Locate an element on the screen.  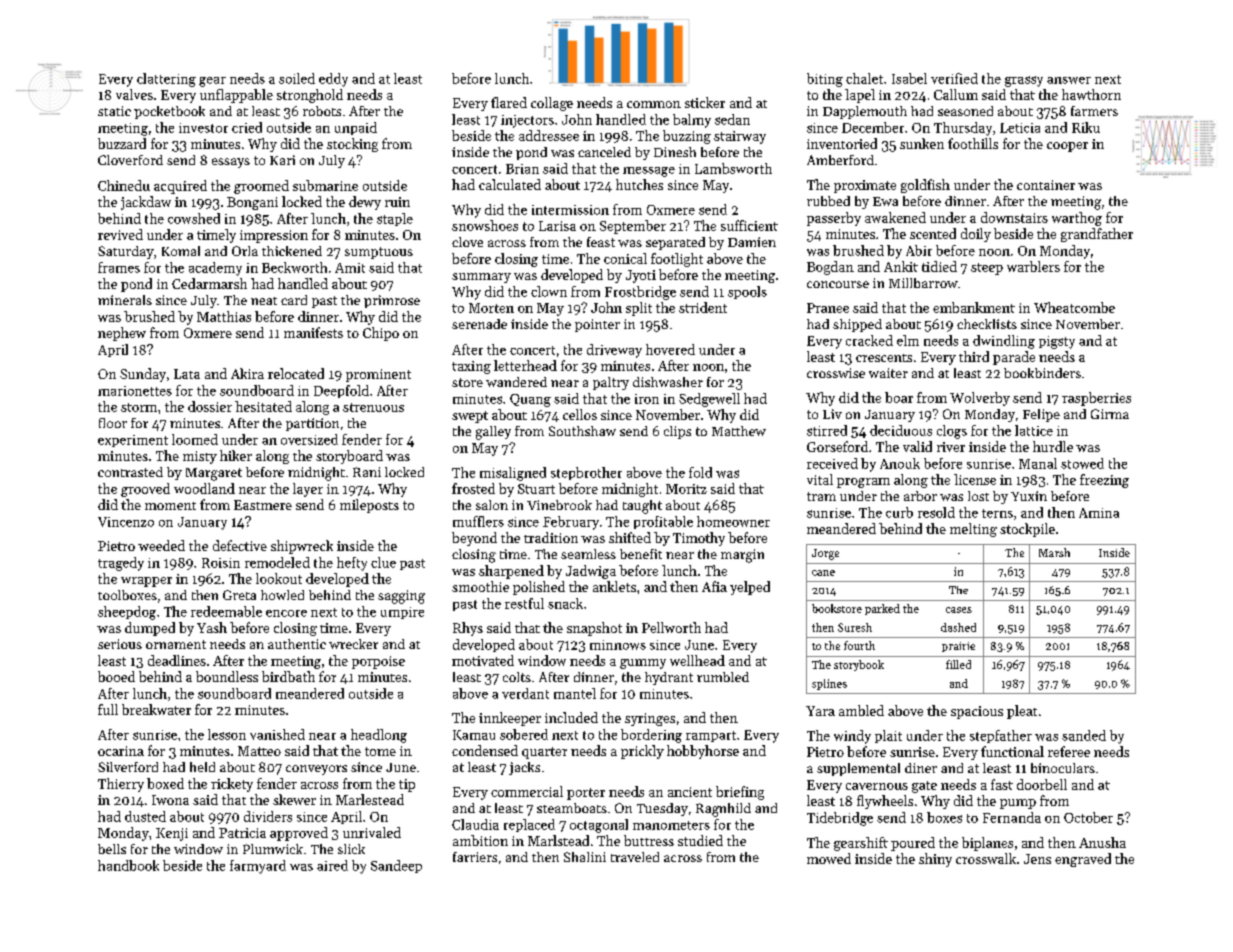
separated is located at coordinates (675, 243).
